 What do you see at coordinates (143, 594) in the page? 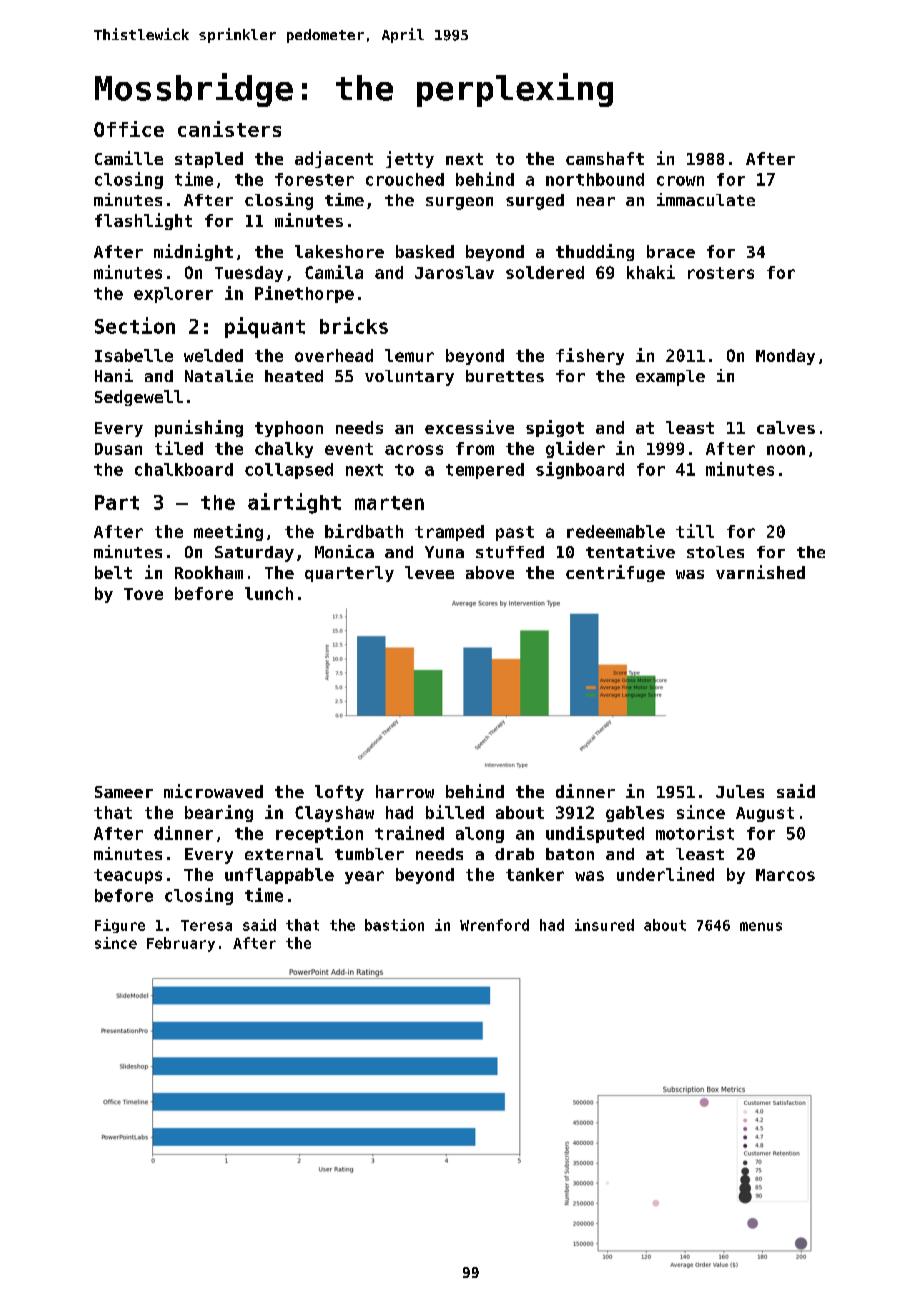
I see `Tove` at bounding box center [143, 594].
